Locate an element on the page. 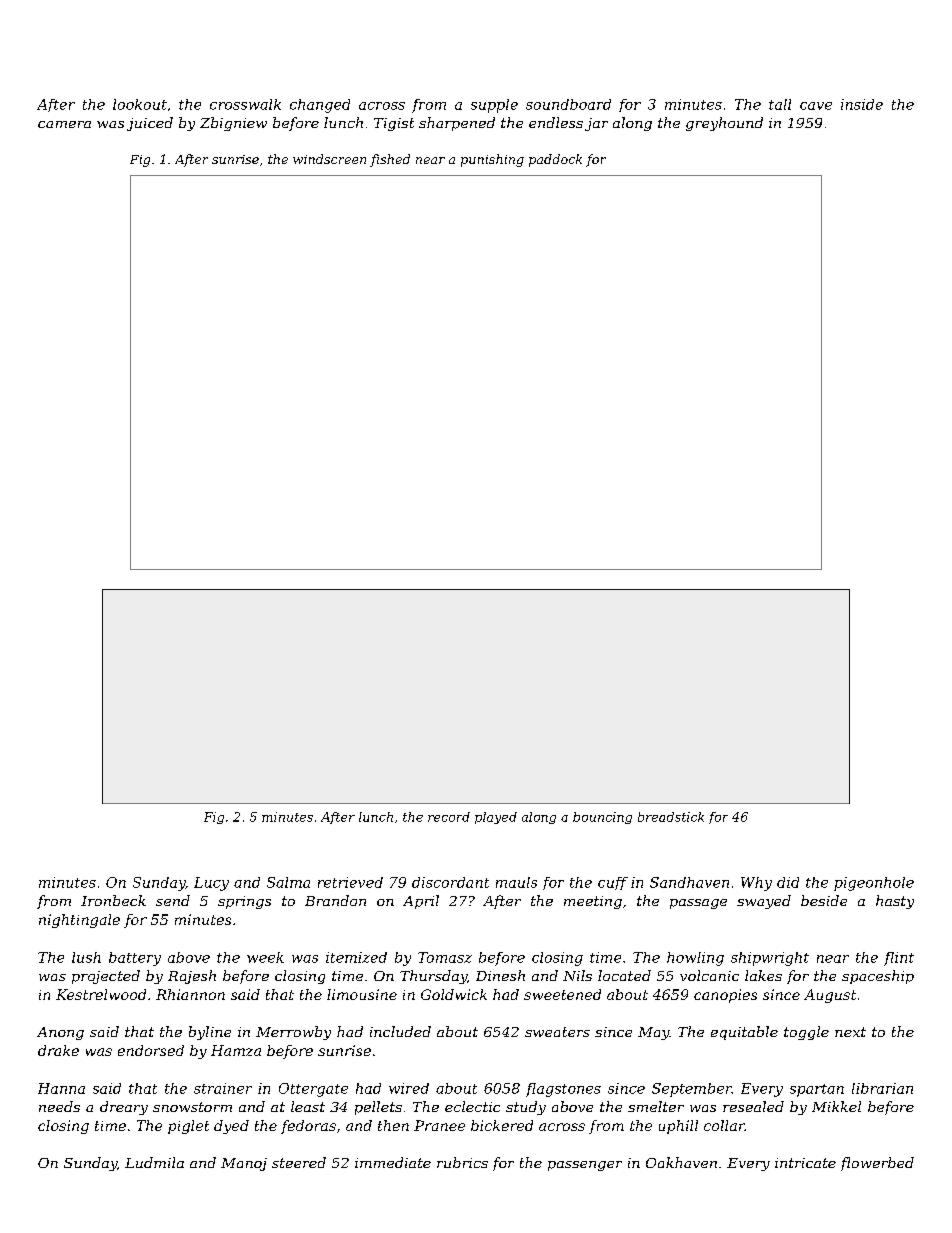  endorsed is located at coordinates (151, 1050).
